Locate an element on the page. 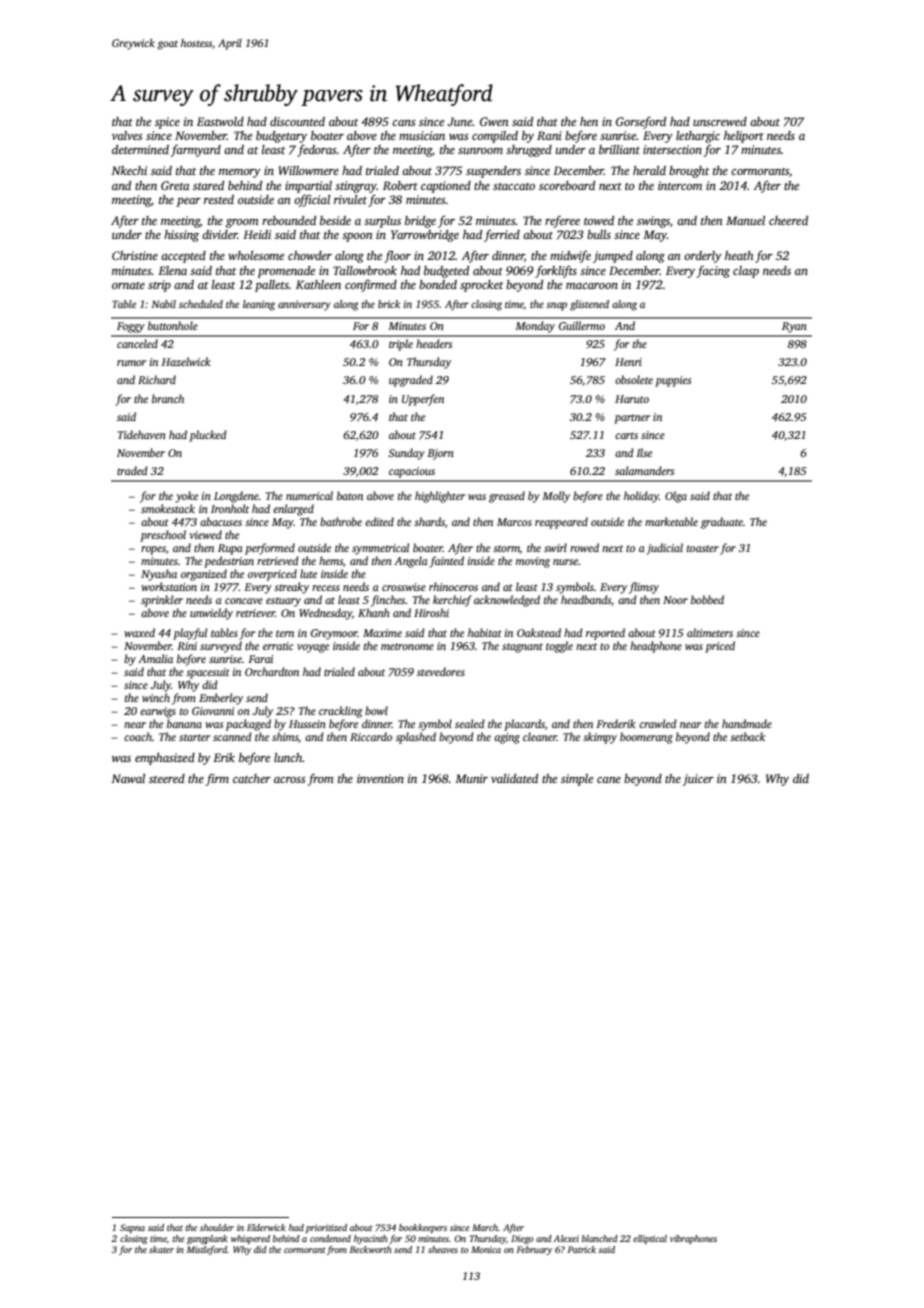 This image has height=1308, width=924. whispered is located at coordinates (250, 1239).
